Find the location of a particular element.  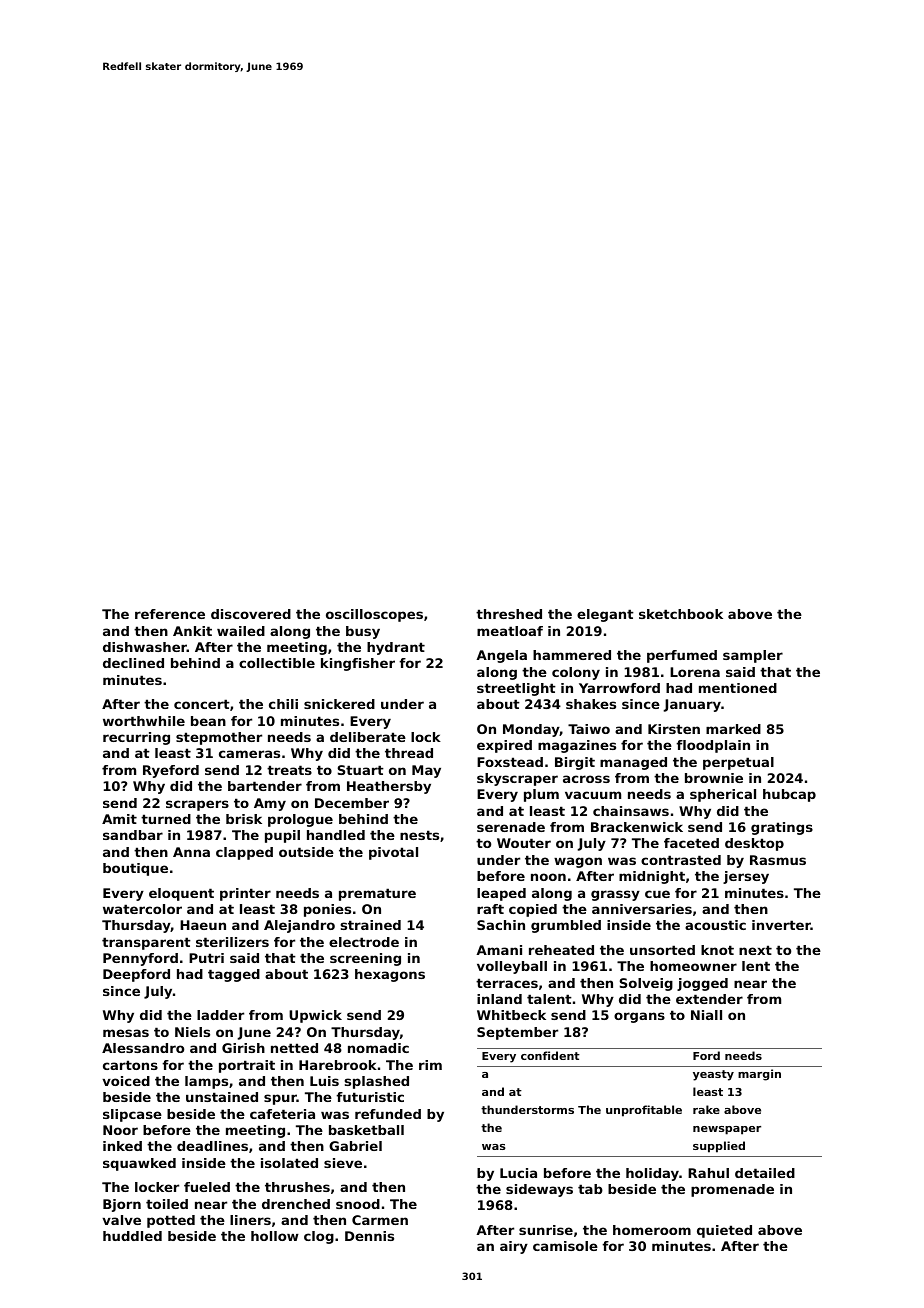

shakes is located at coordinates (591, 704).
